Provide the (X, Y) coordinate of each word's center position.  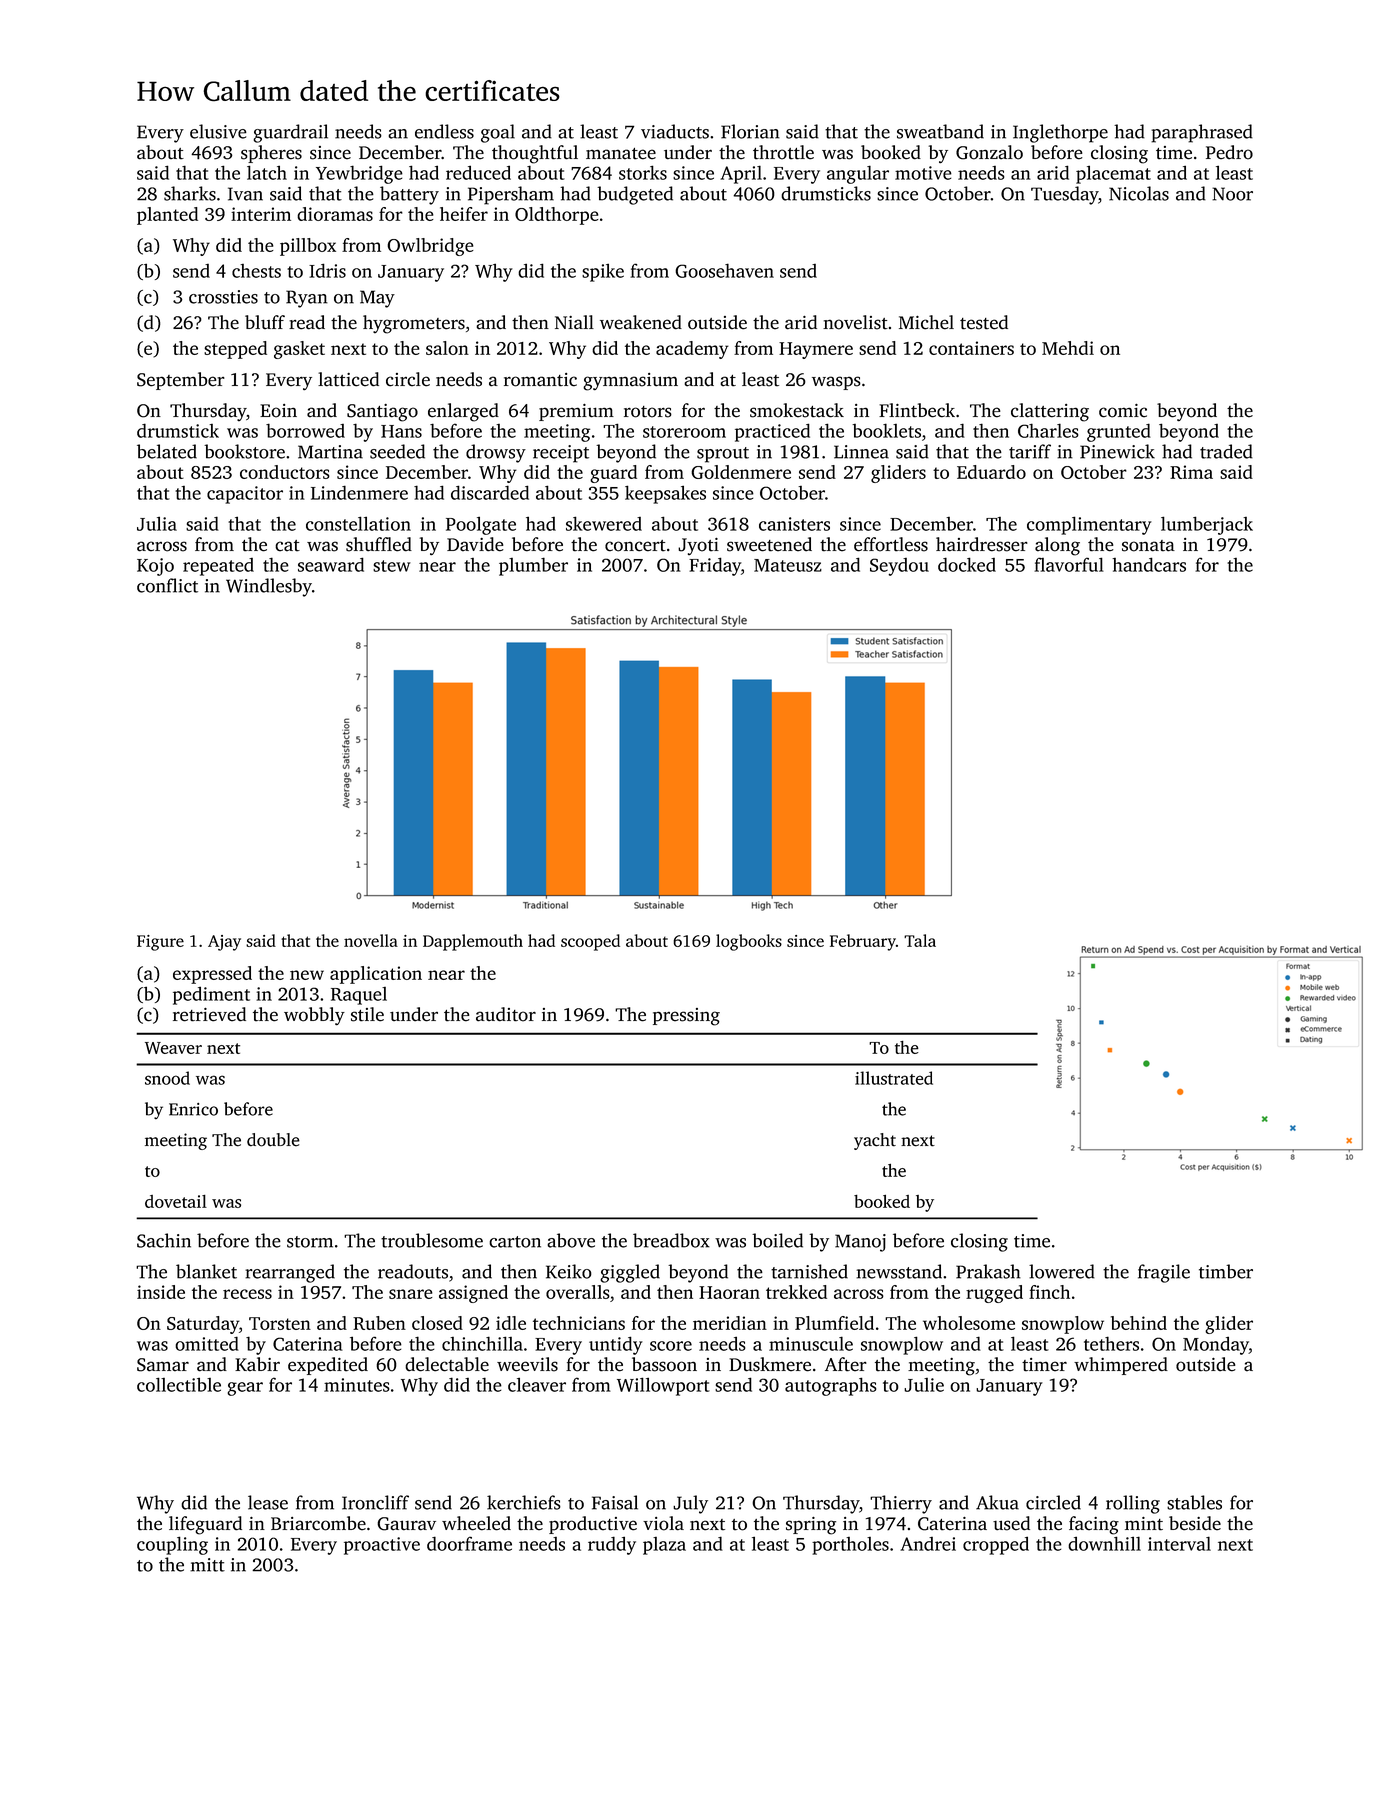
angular (858, 174)
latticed (348, 379)
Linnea (861, 452)
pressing (686, 1017)
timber (1226, 1271)
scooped (590, 942)
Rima (1191, 472)
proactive (382, 1546)
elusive (218, 131)
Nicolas (1139, 193)
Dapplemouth (473, 942)
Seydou (899, 567)
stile (367, 1014)
